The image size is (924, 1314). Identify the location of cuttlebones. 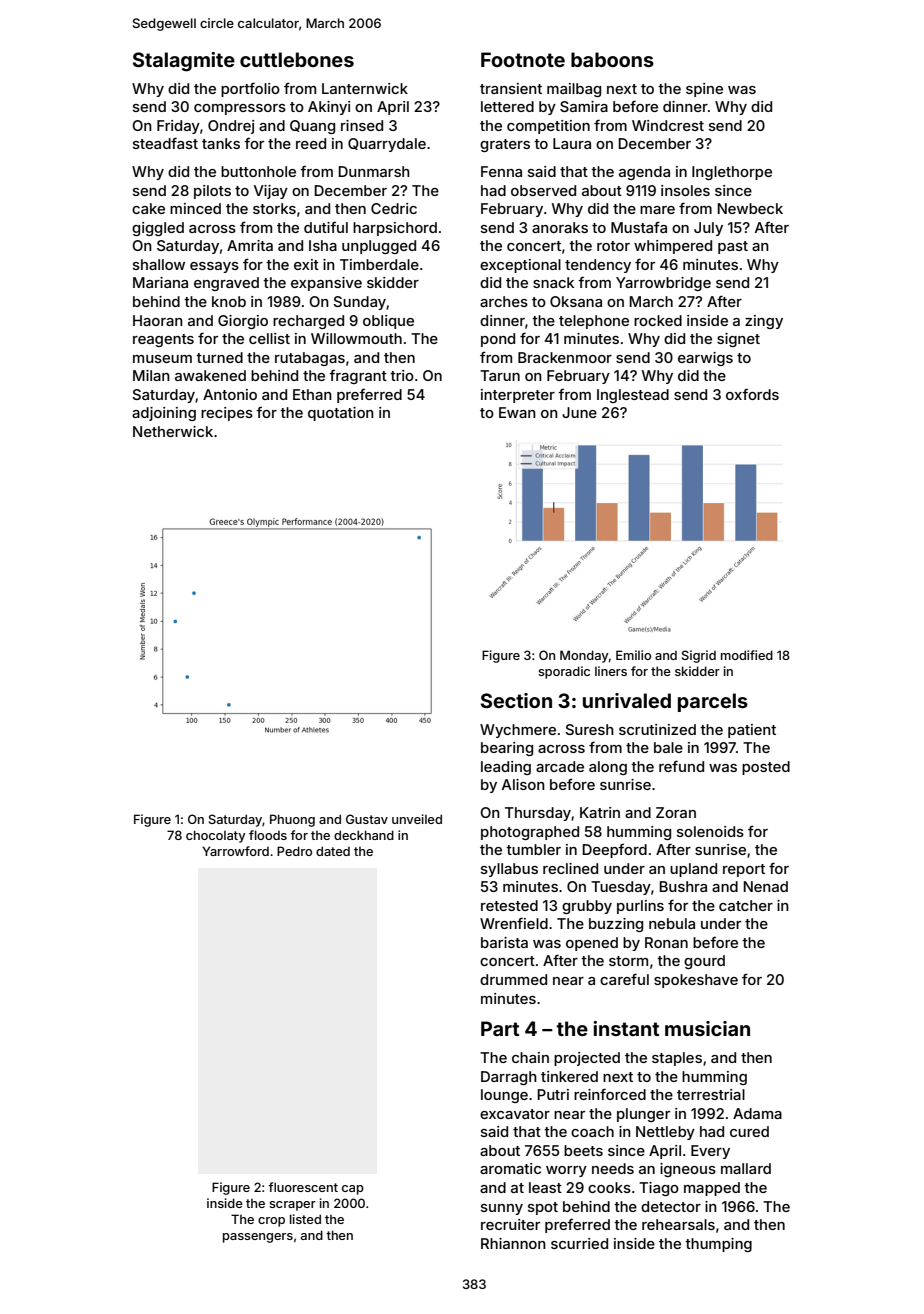
(297, 59).
